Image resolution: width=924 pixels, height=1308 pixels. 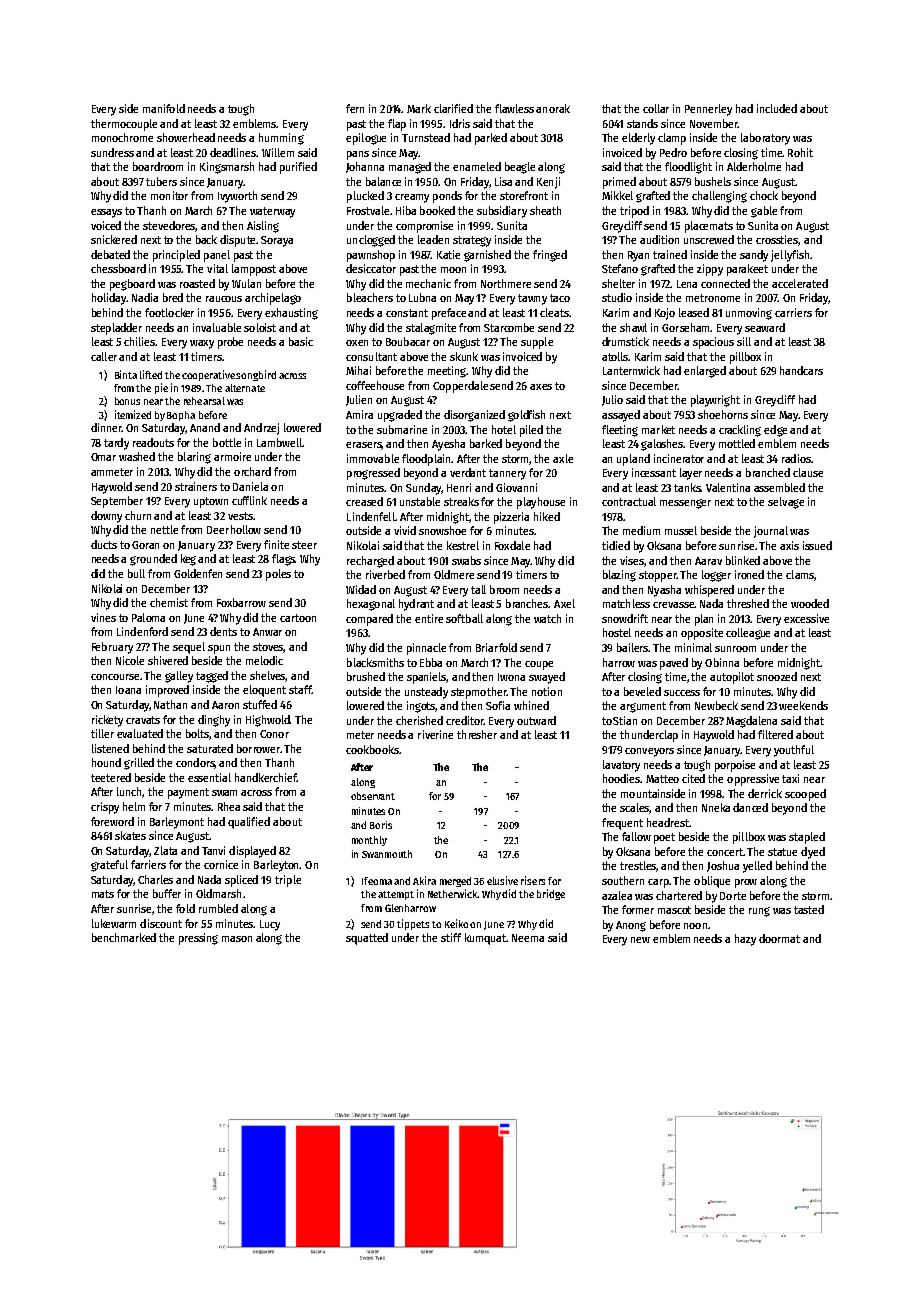 I want to click on lukewarm, so click(x=114, y=923).
